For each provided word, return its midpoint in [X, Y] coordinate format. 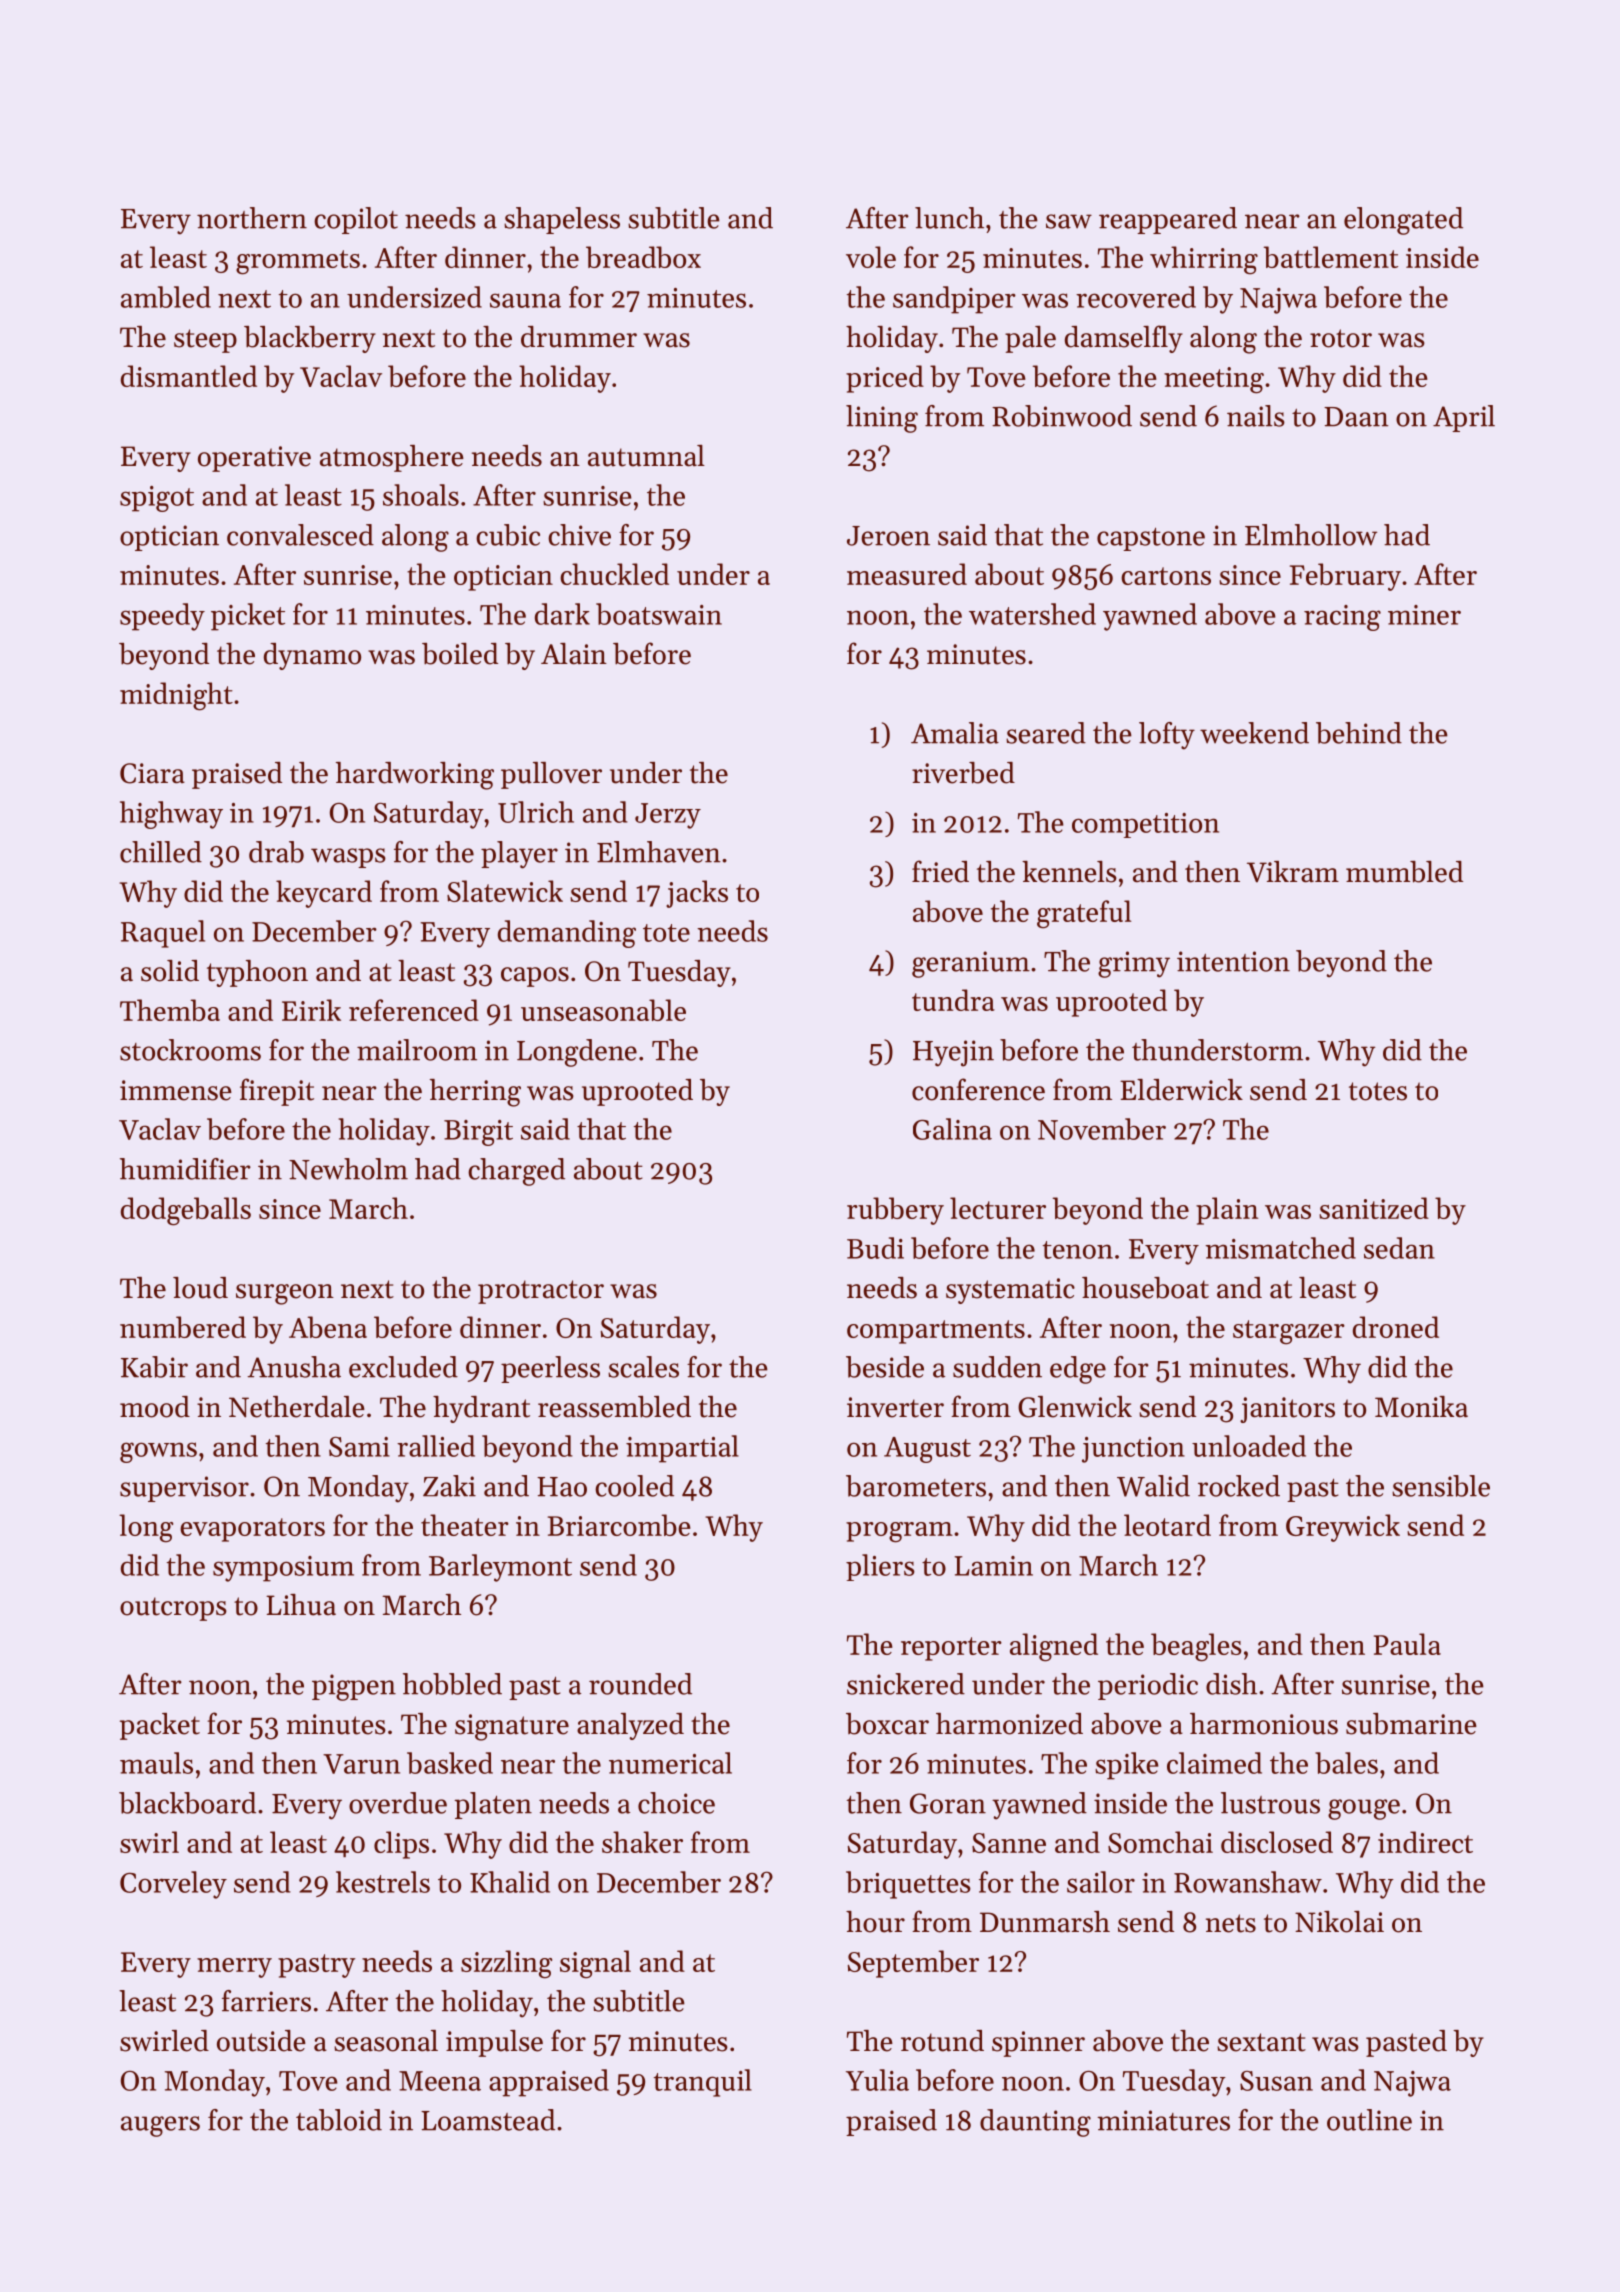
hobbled [452, 1684]
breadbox [643, 257]
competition [1145, 825]
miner [1424, 615]
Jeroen [888, 536]
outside [261, 2041]
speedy [162, 617]
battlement [1331, 257]
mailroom [417, 1050]
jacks [697, 894]
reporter [951, 1649]
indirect [1425, 1842]
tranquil [703, 2083]
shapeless [562, 220]
